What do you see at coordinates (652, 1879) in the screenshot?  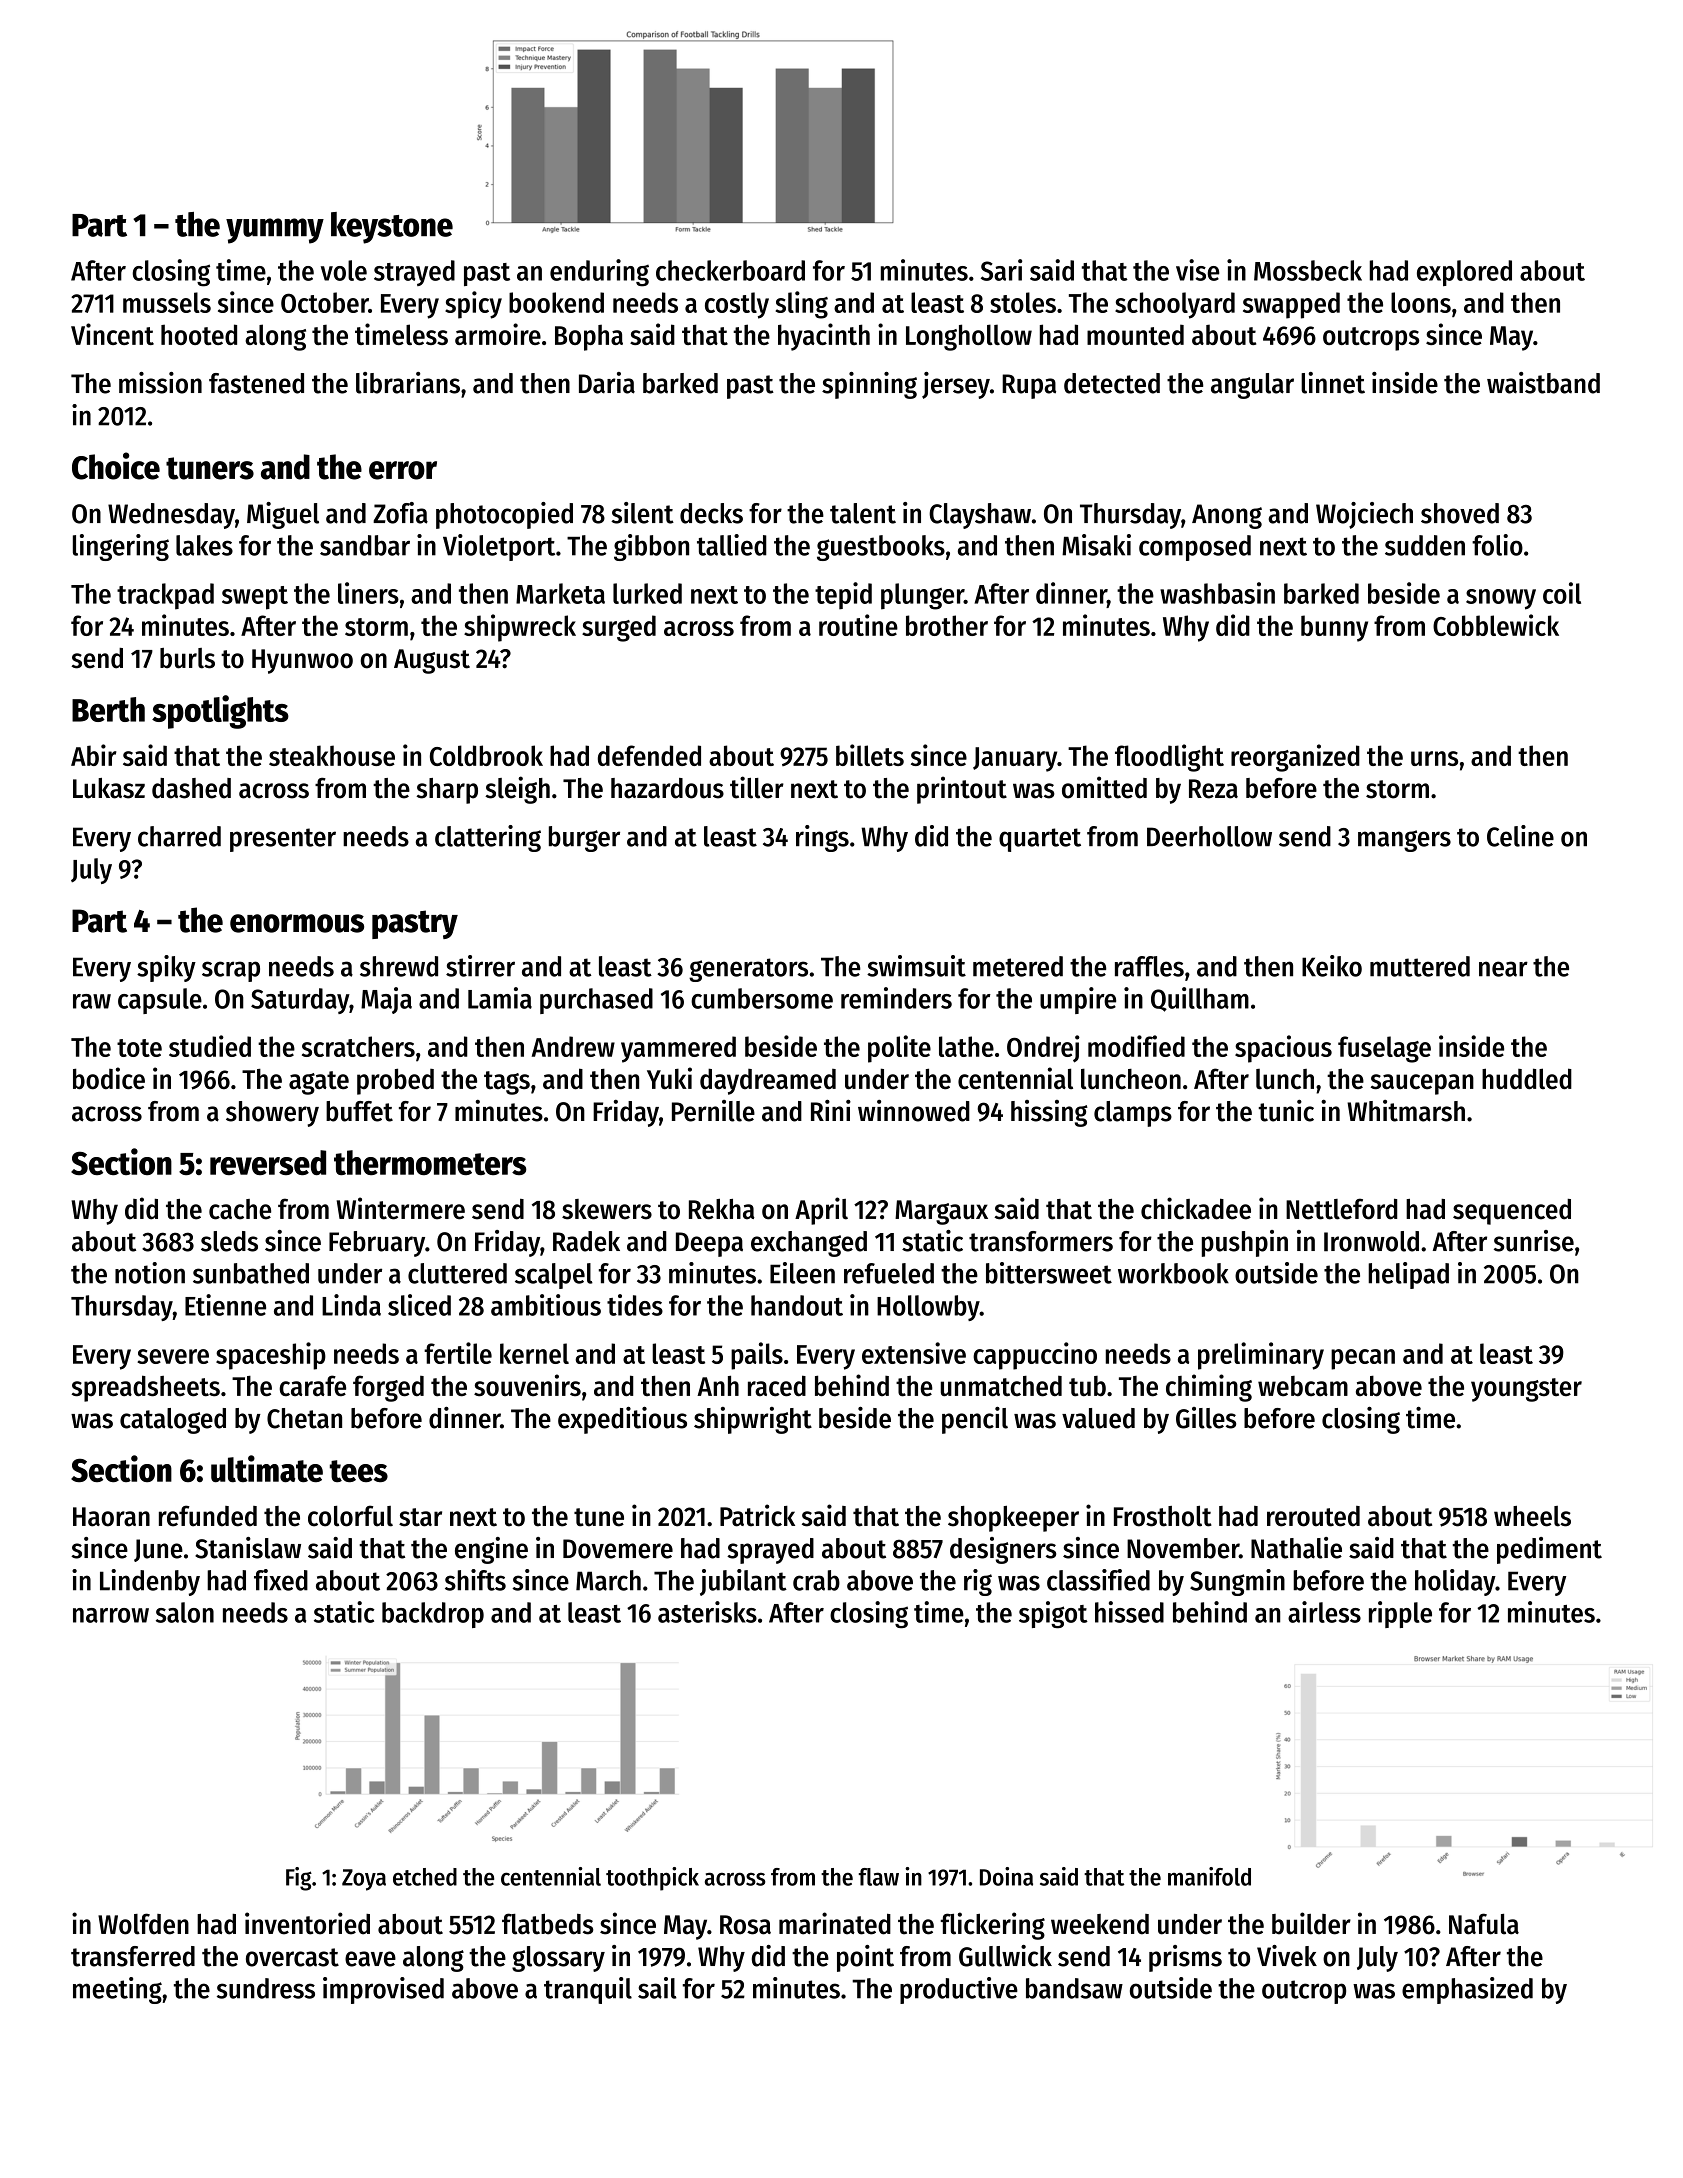 I see `toothpick` at bounding box center [652, 1879].
